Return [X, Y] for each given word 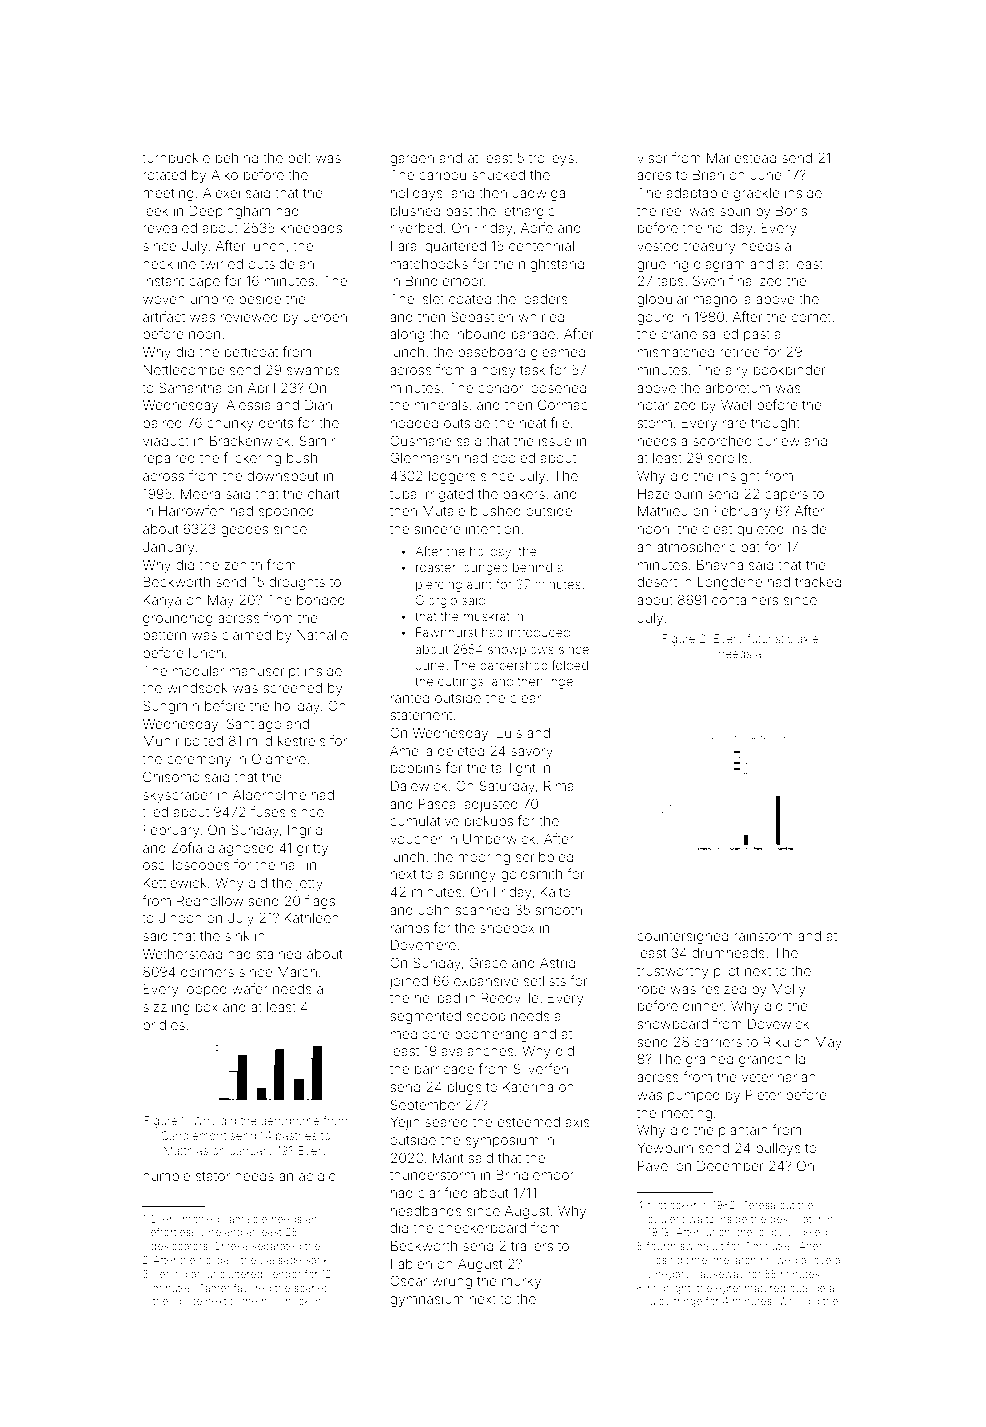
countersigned [682, 937]
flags [320, 902]
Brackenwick [250, 440]
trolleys [551, 159]
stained [278, 954]
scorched [722, 441]
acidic [317, 1176]
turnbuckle [176, 158]
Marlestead [741, 158]
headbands [426, 1211]
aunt [479, 584]
